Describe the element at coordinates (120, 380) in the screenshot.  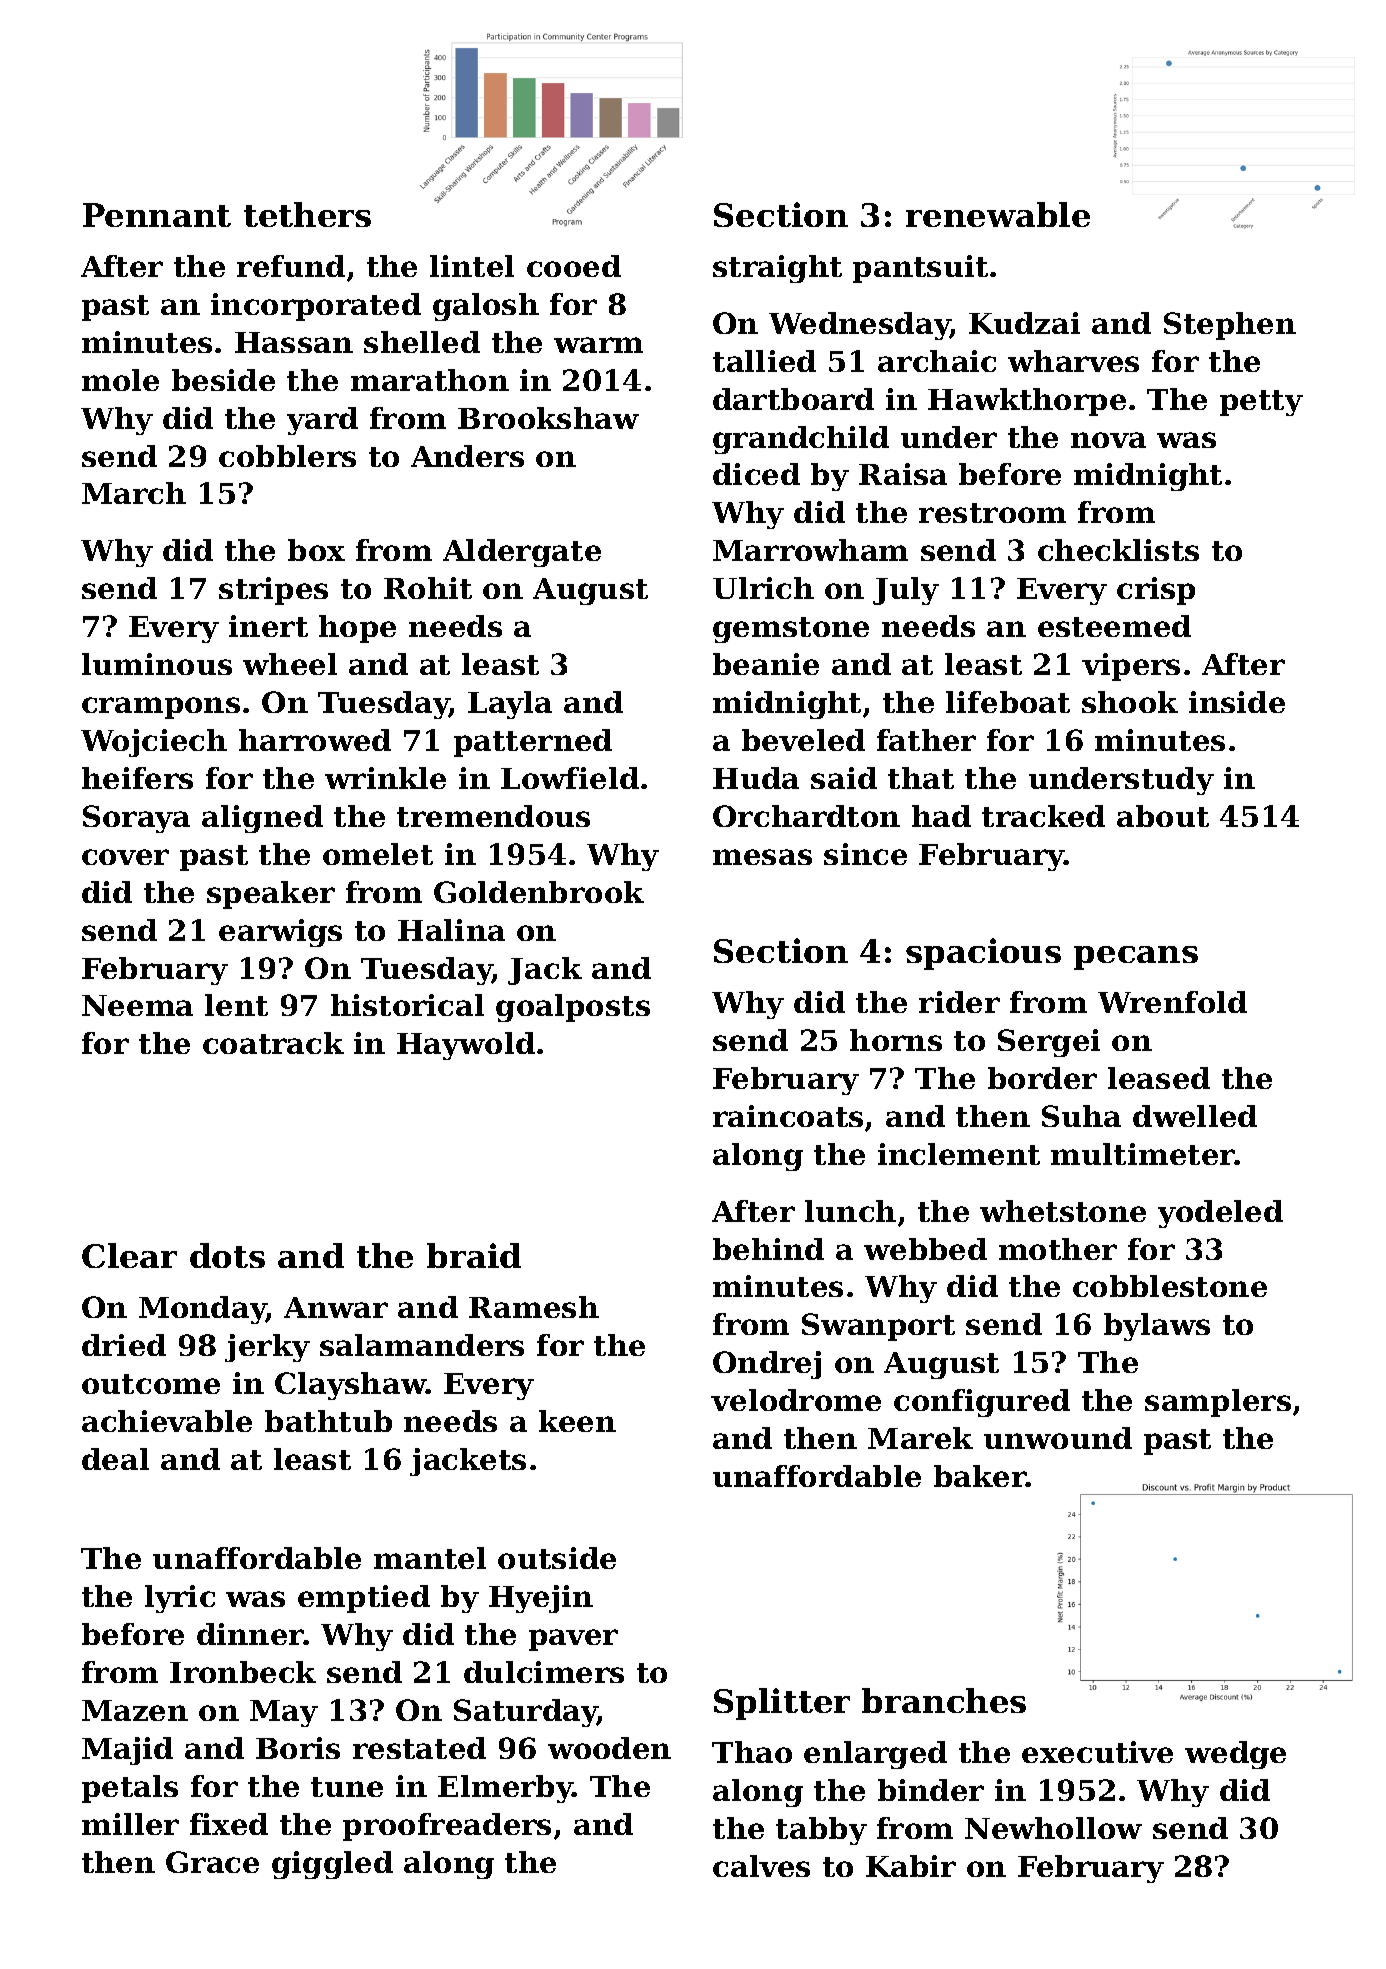
I see `mole` at that location.
